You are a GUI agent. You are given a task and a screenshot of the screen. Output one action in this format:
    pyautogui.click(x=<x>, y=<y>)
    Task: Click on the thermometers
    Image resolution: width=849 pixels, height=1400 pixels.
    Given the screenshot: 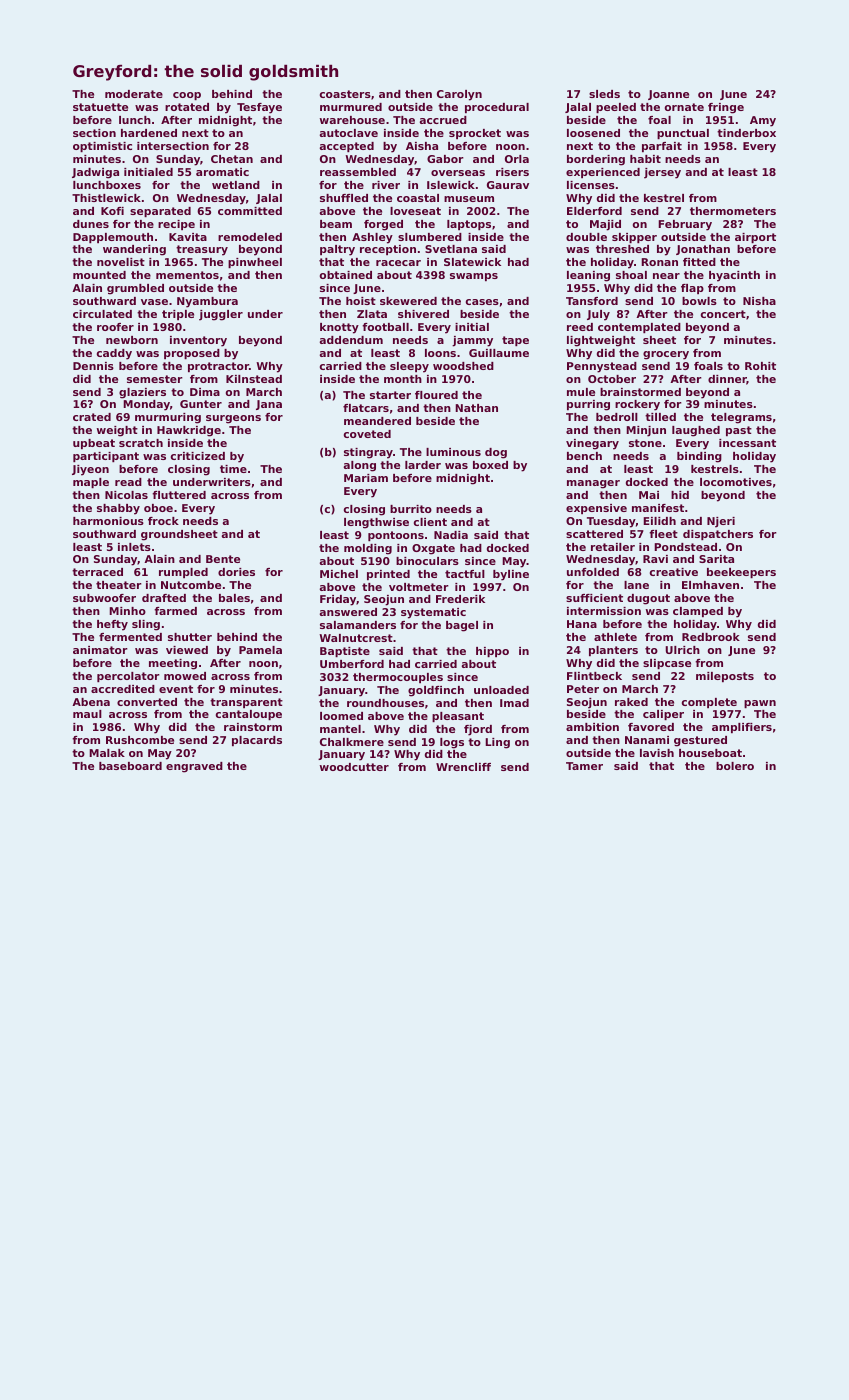 What is the action you would take?
    pyautogui.click(x=733, y=211)
